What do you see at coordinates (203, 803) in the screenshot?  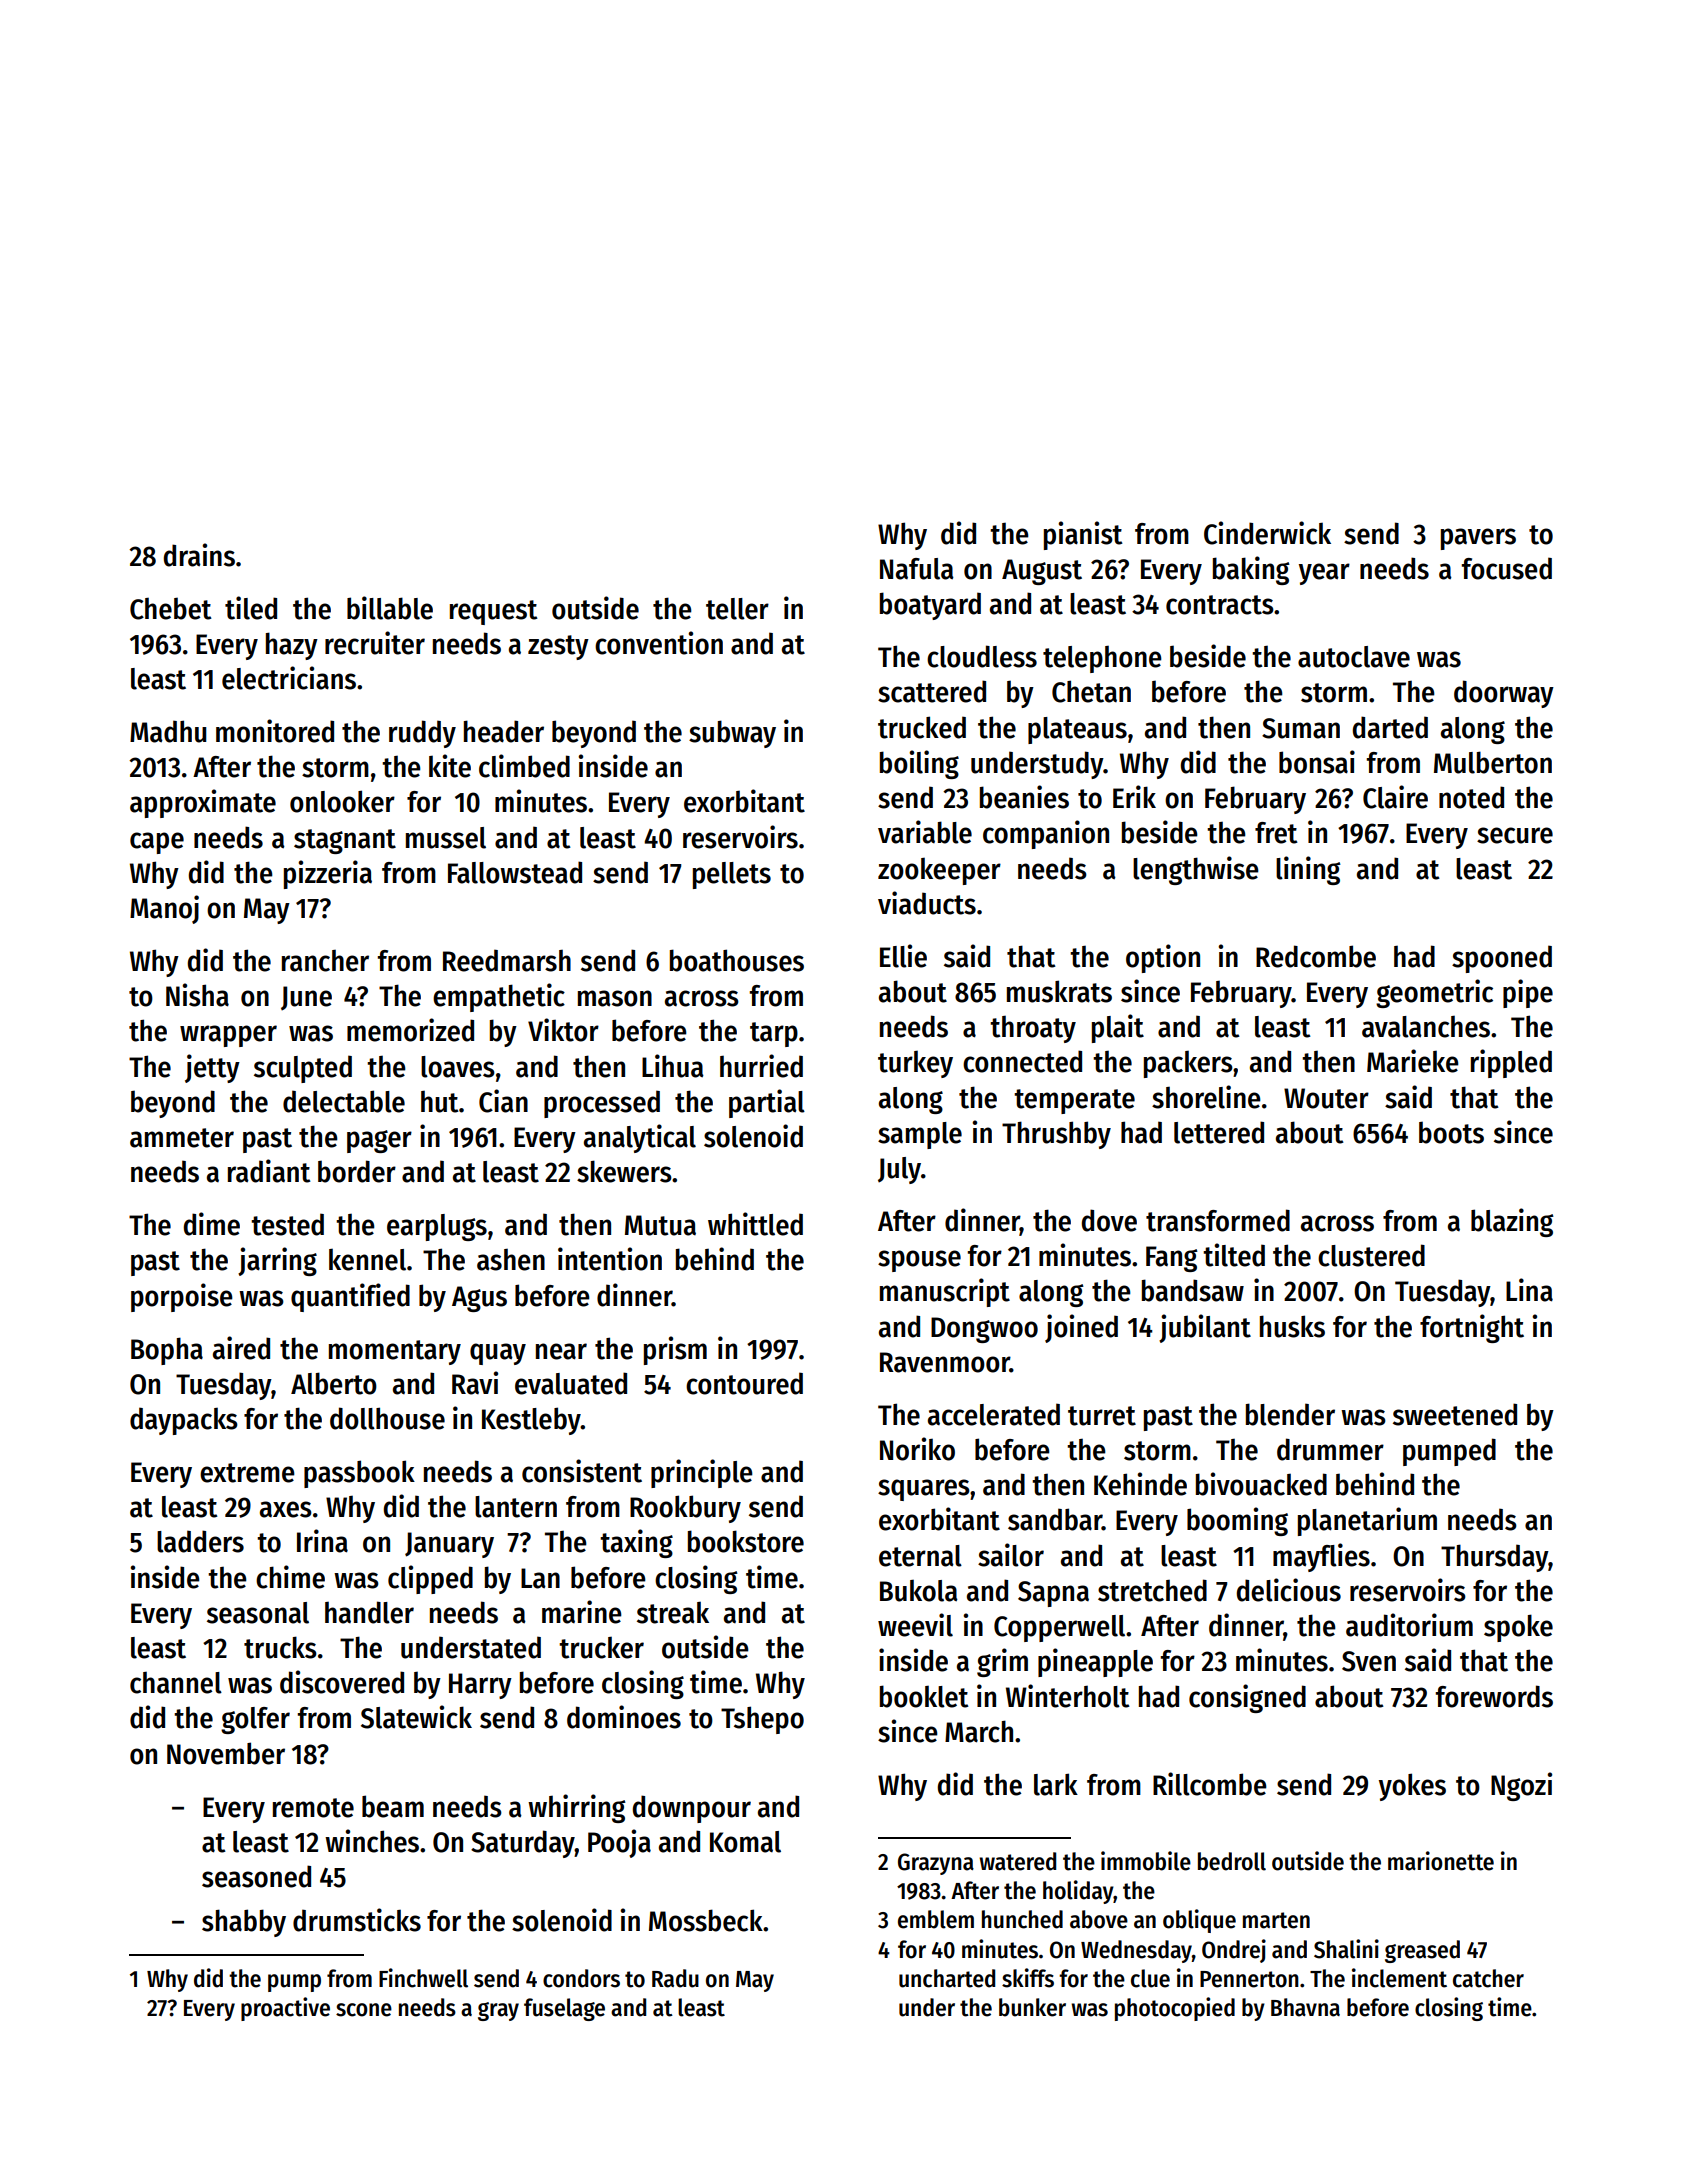 I see `approximate` at bounding box center [203, 803].
